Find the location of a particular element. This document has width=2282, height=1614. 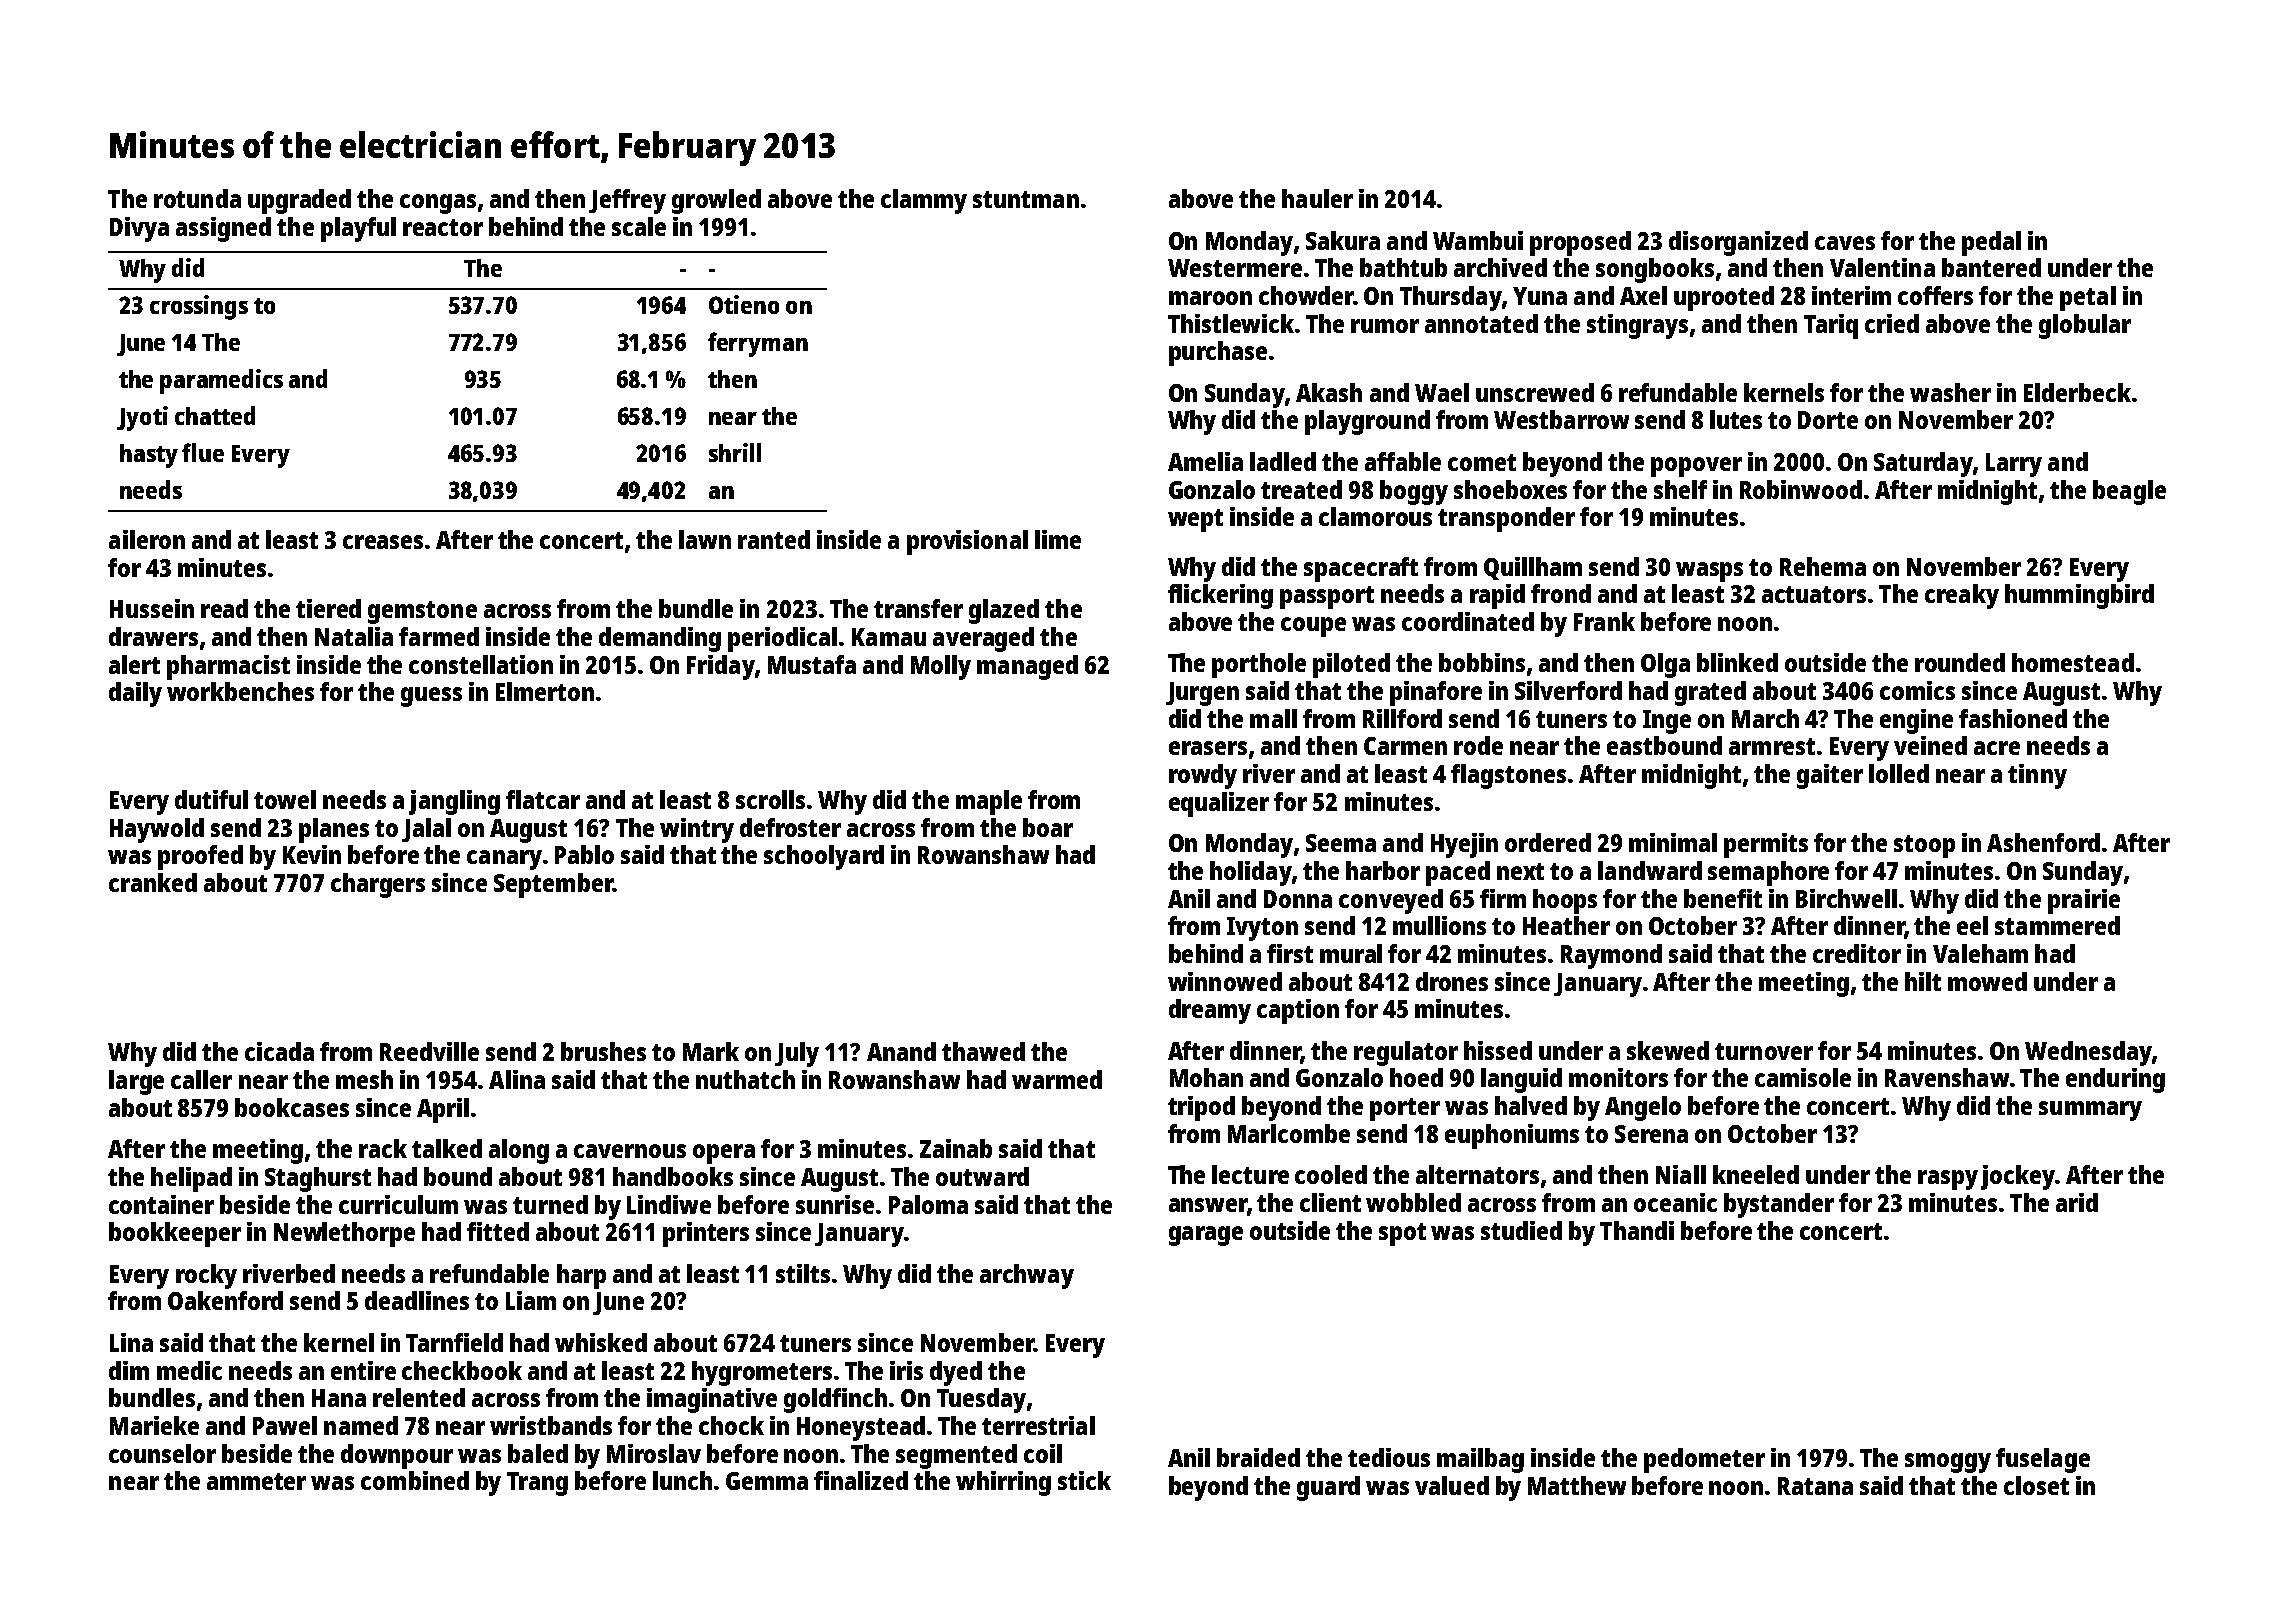

cicada is located at coordinates (279, 1051).
